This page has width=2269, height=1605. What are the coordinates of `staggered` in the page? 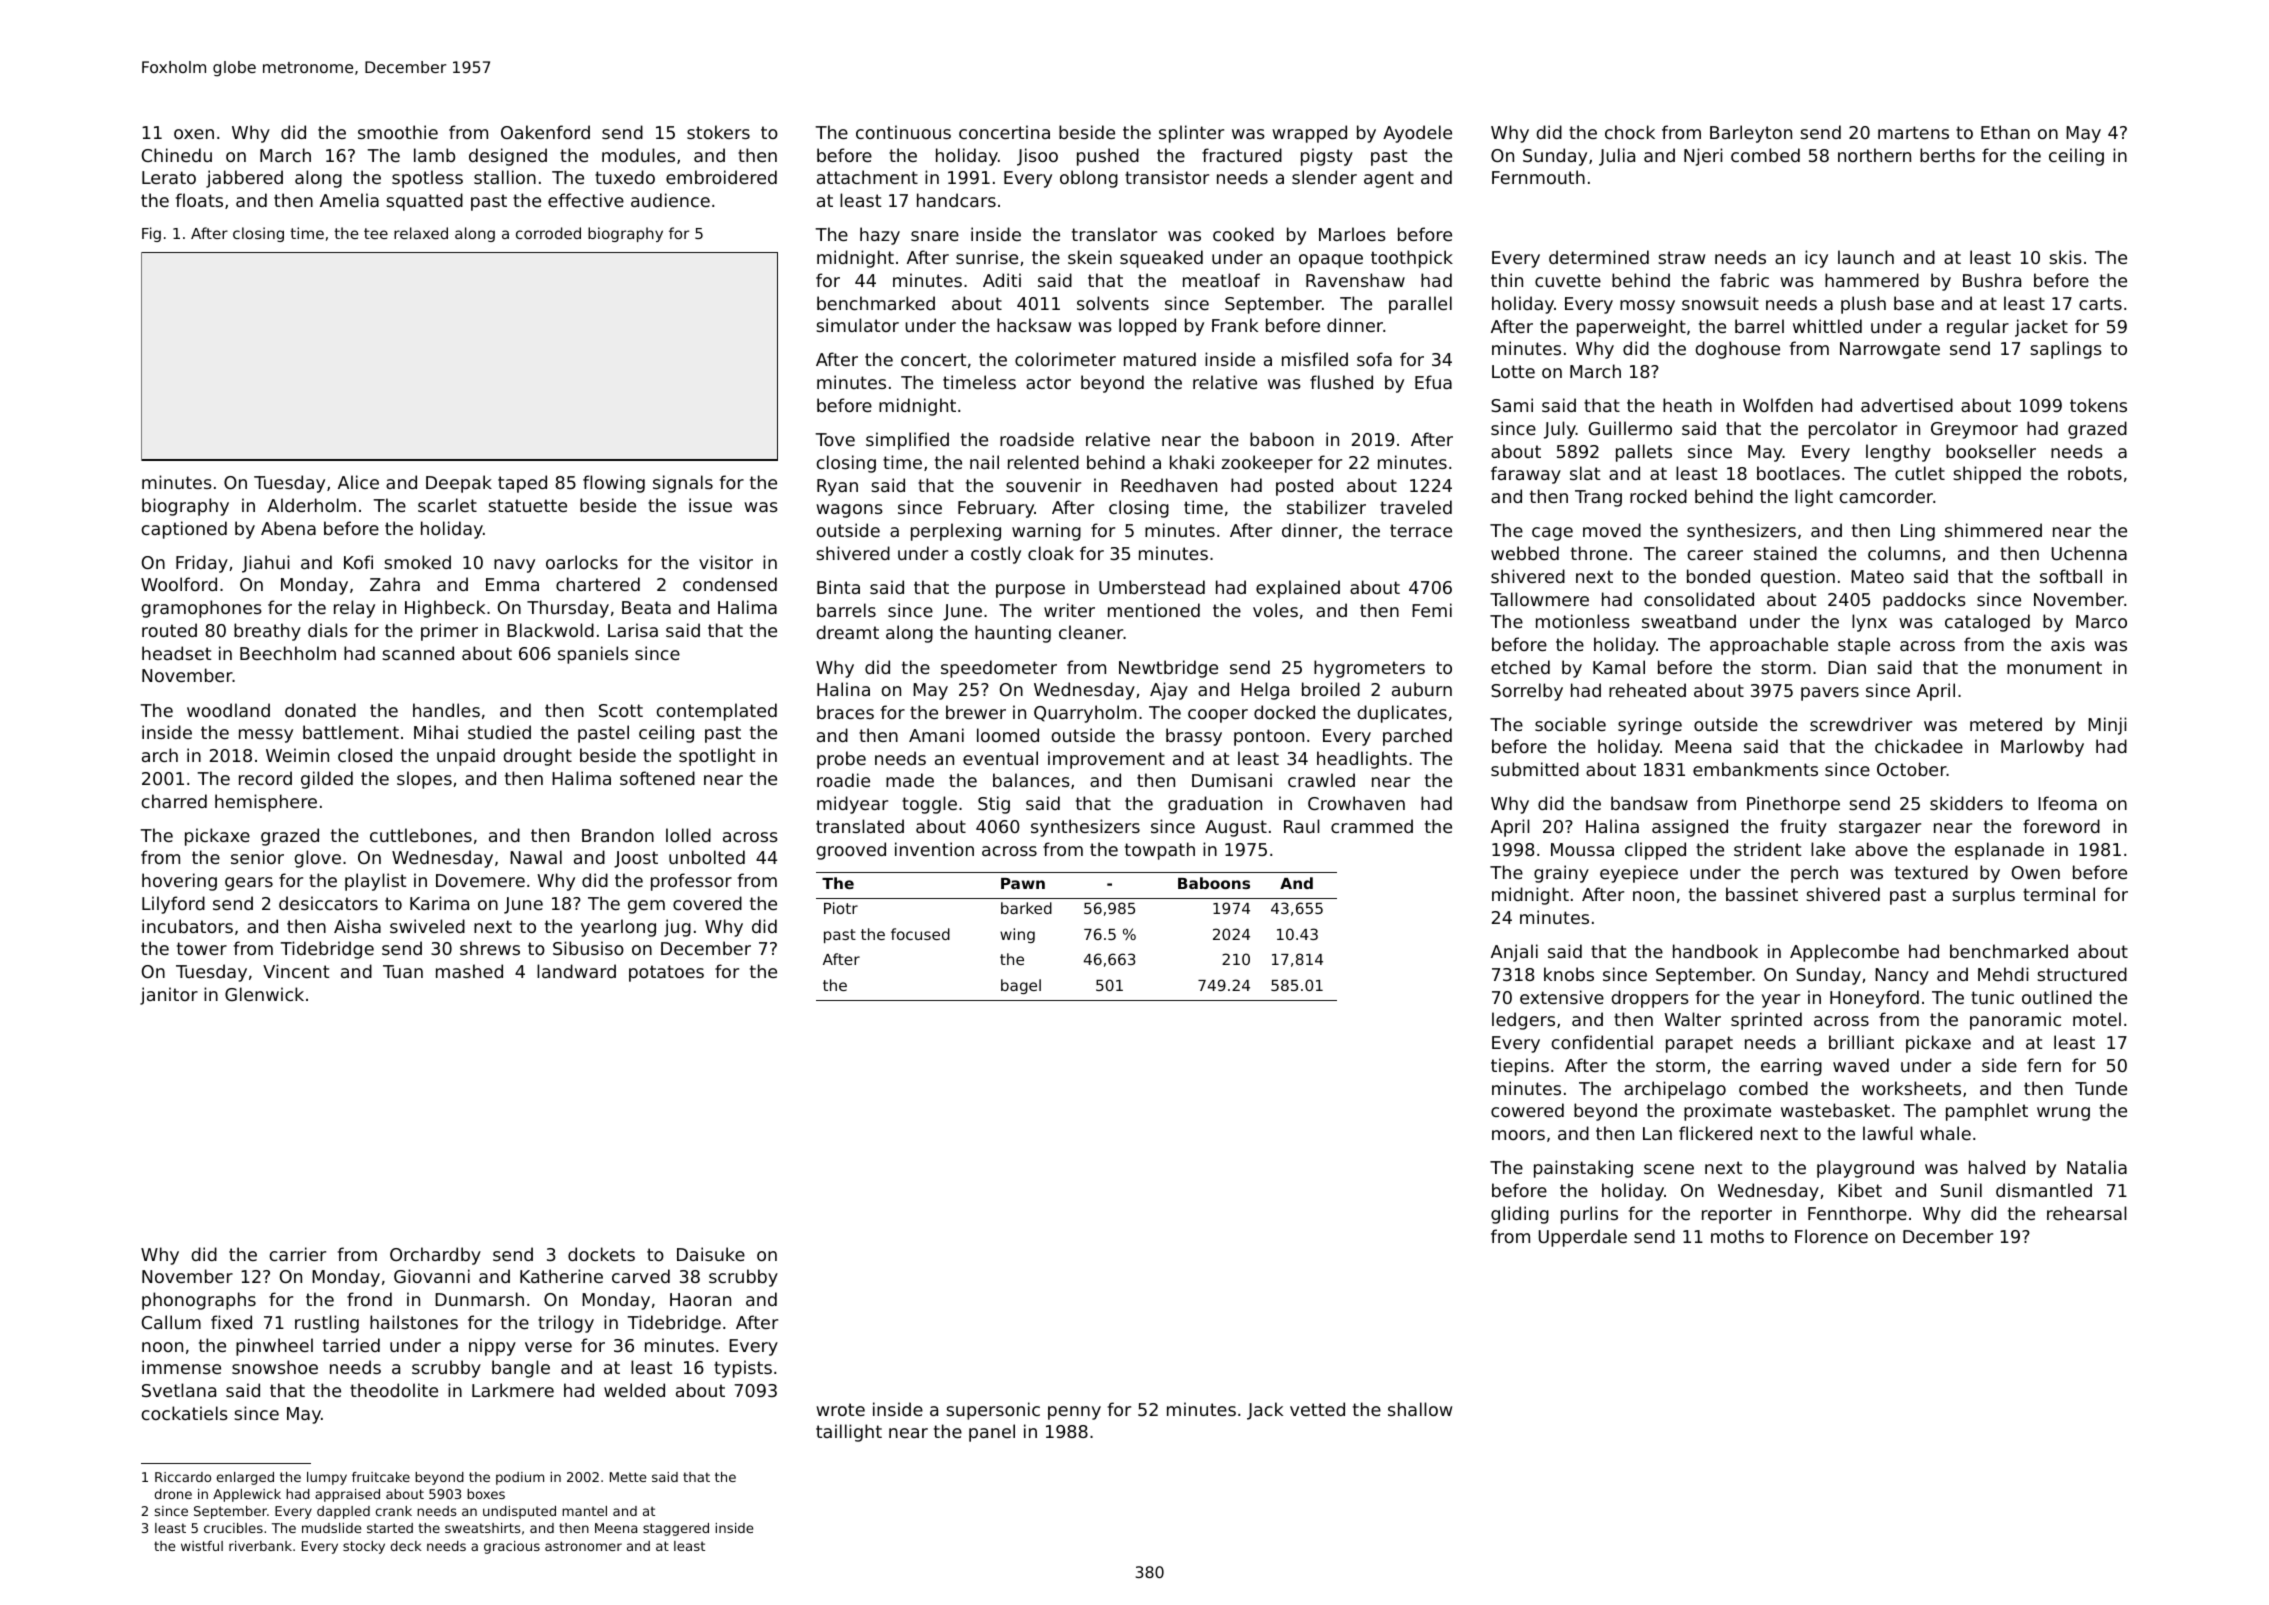 It's located at (676, 1529).
